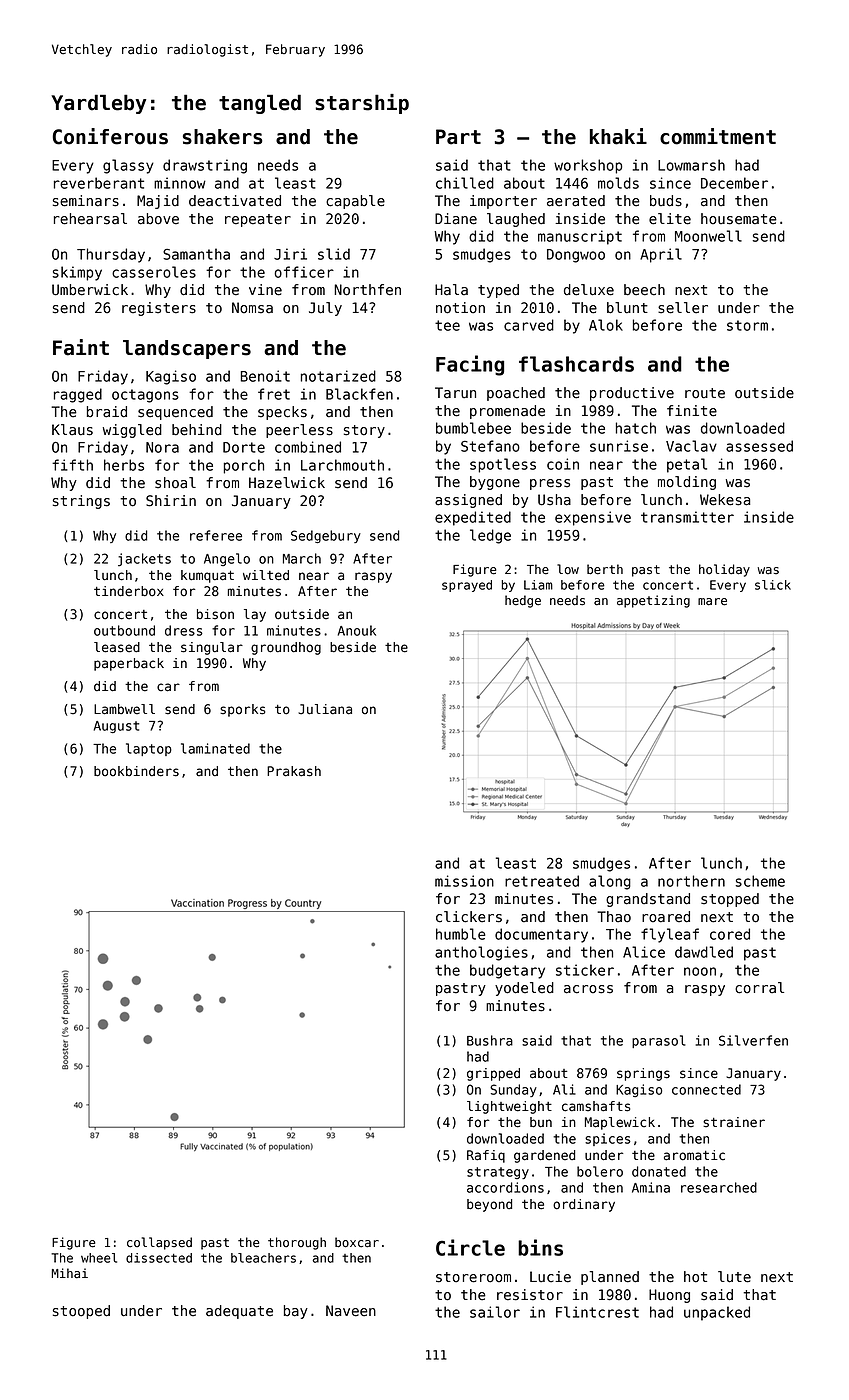 The image size is (849, 1400). Describe the element at coordinates (659, 1041) in the image. I see `parasol` at that location.
